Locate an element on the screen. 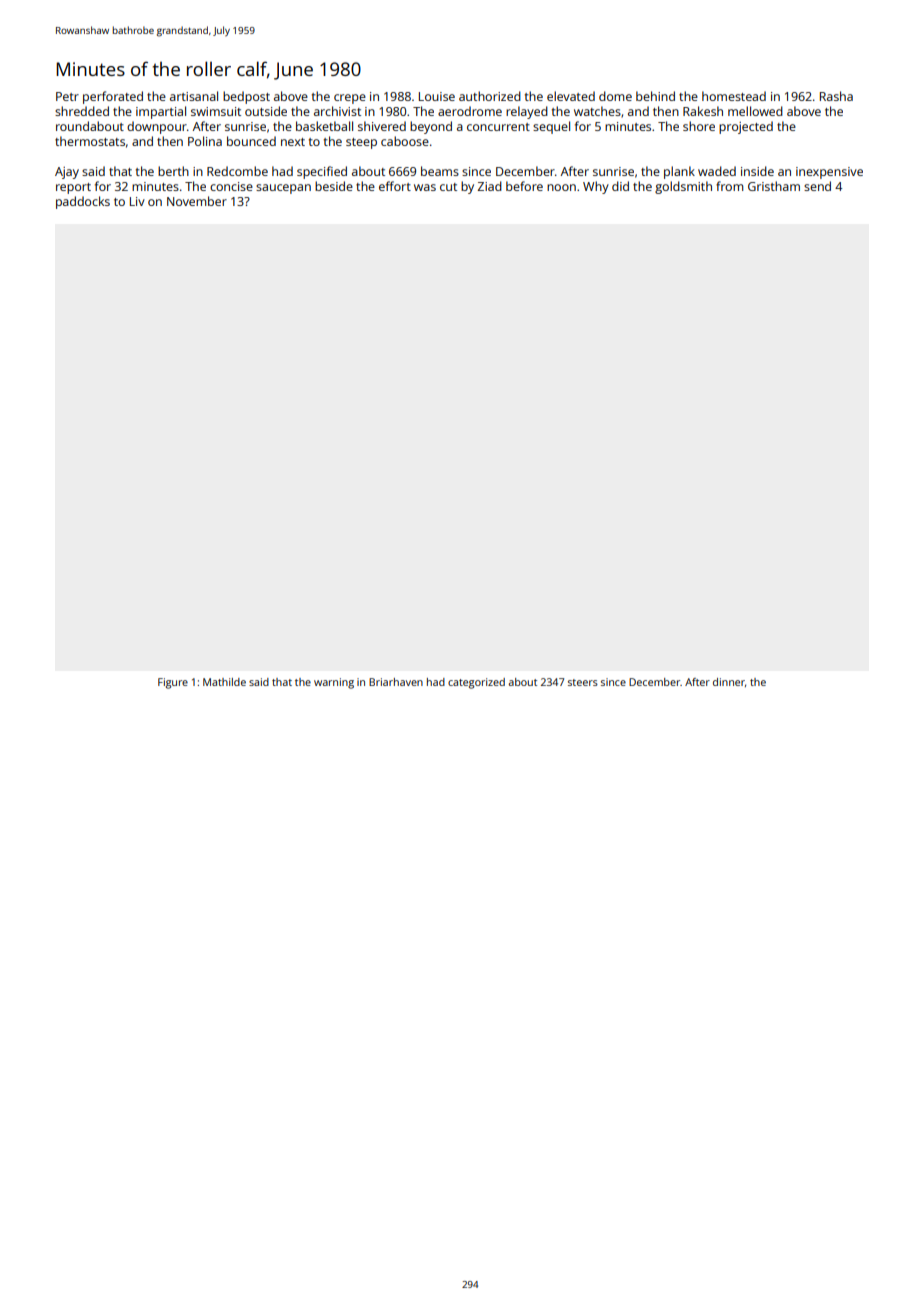 This screenshot has width=924, height=1308. Figure is located at coordinates (173, 683).
